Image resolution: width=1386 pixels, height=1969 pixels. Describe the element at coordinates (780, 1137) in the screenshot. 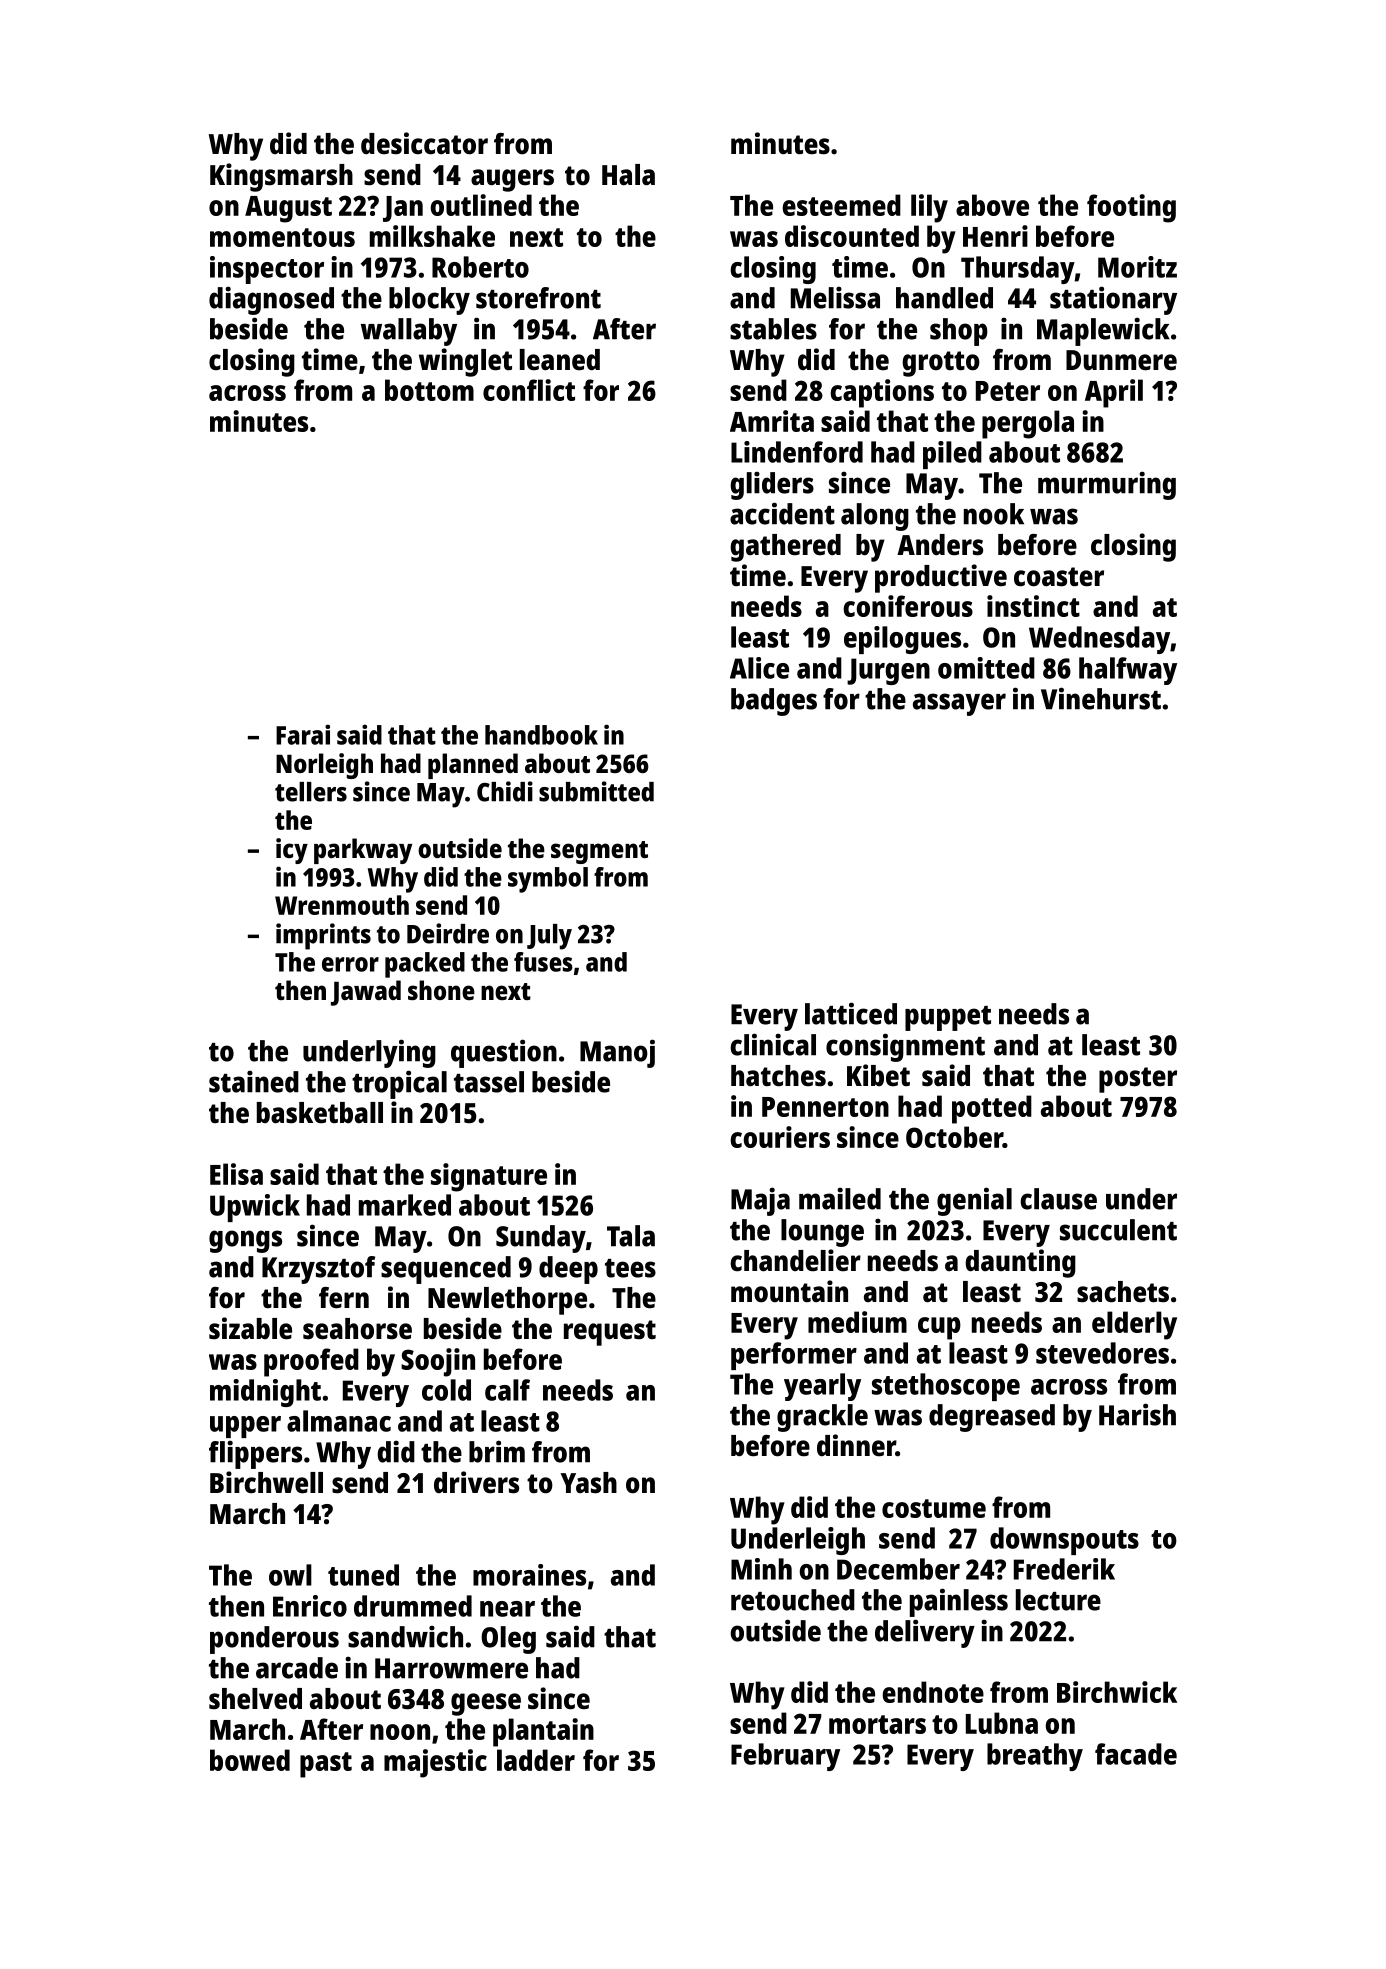

I see `couriers` at that location.
